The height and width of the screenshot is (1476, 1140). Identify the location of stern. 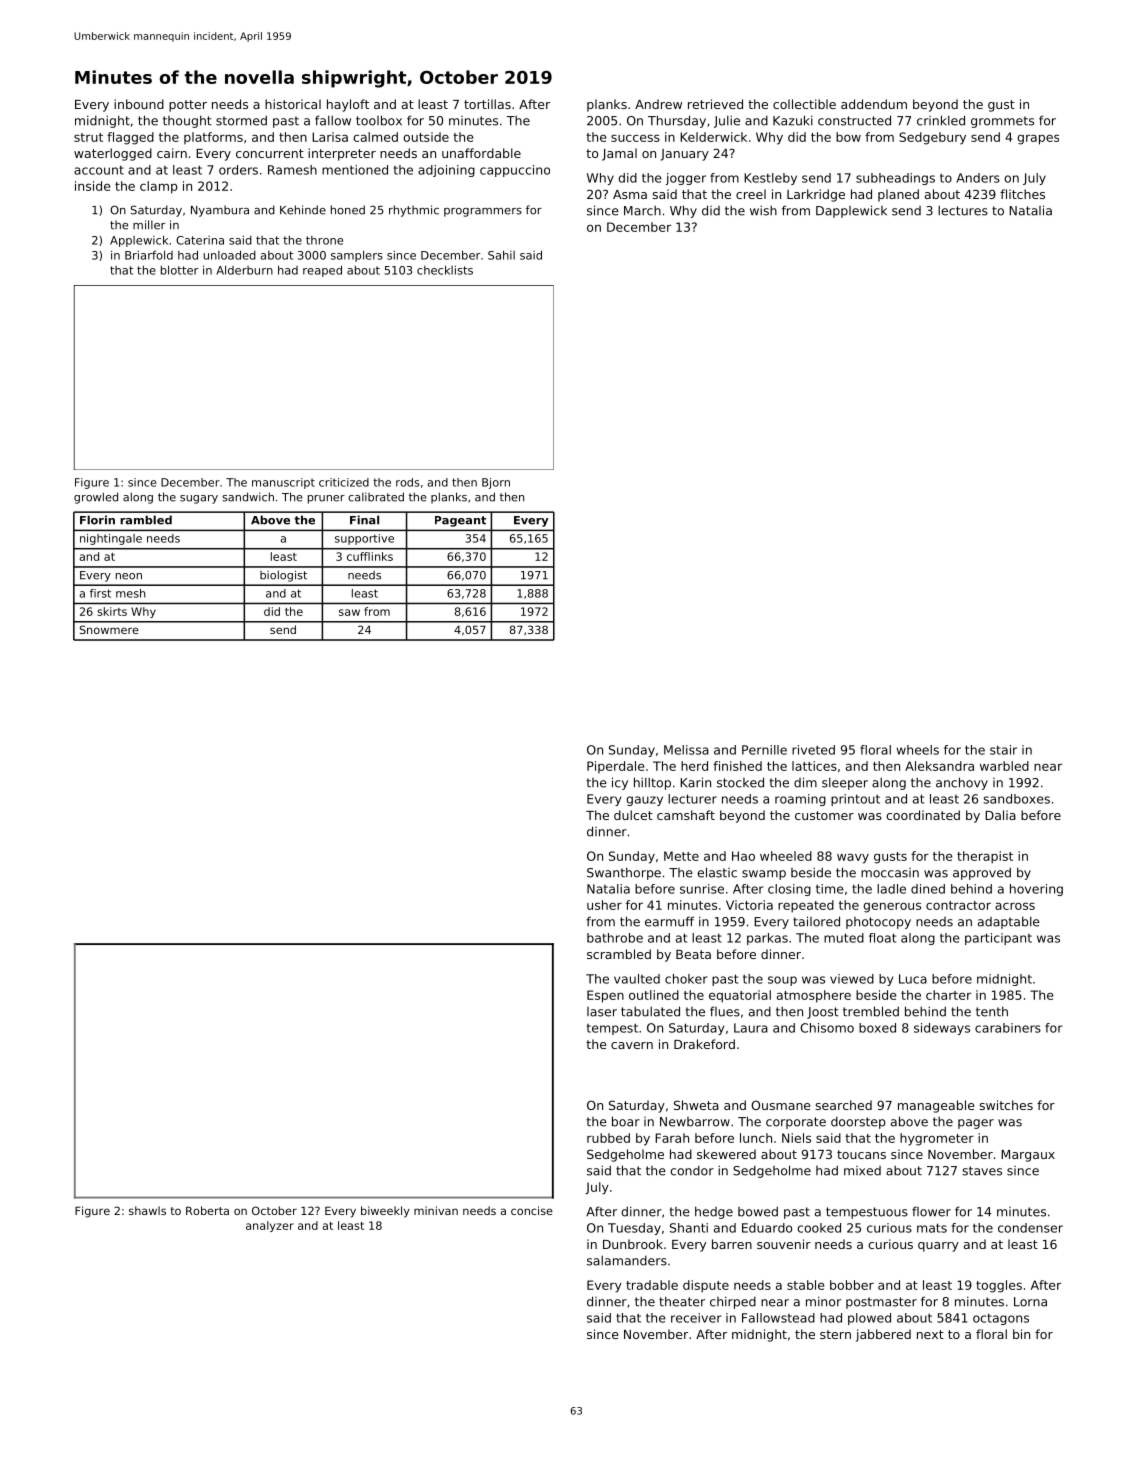
(835, 1334).
